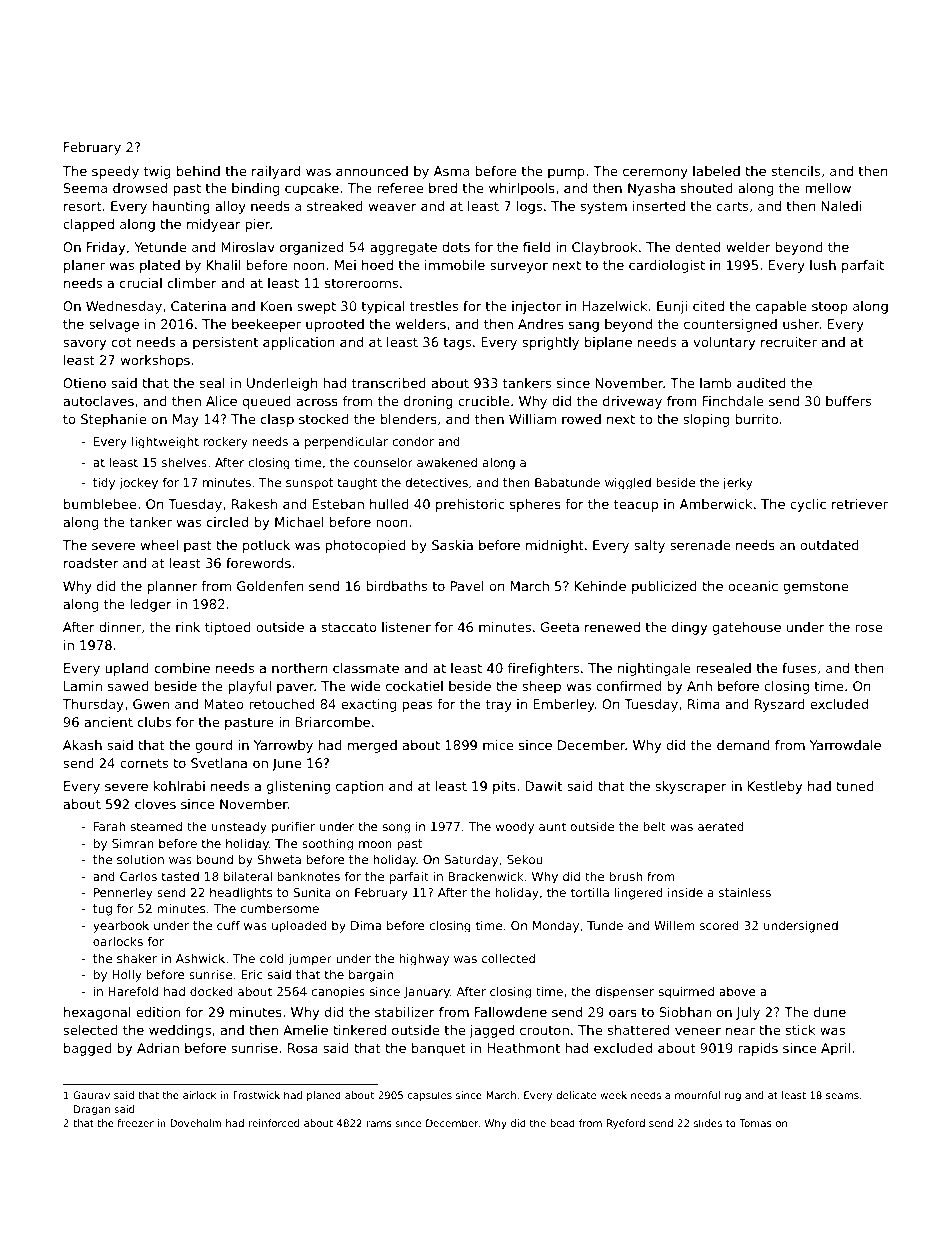  What do you see at coordinates (379, 1124) in the screenshot?
I see `rams` at bounding box center [379, 1124].
